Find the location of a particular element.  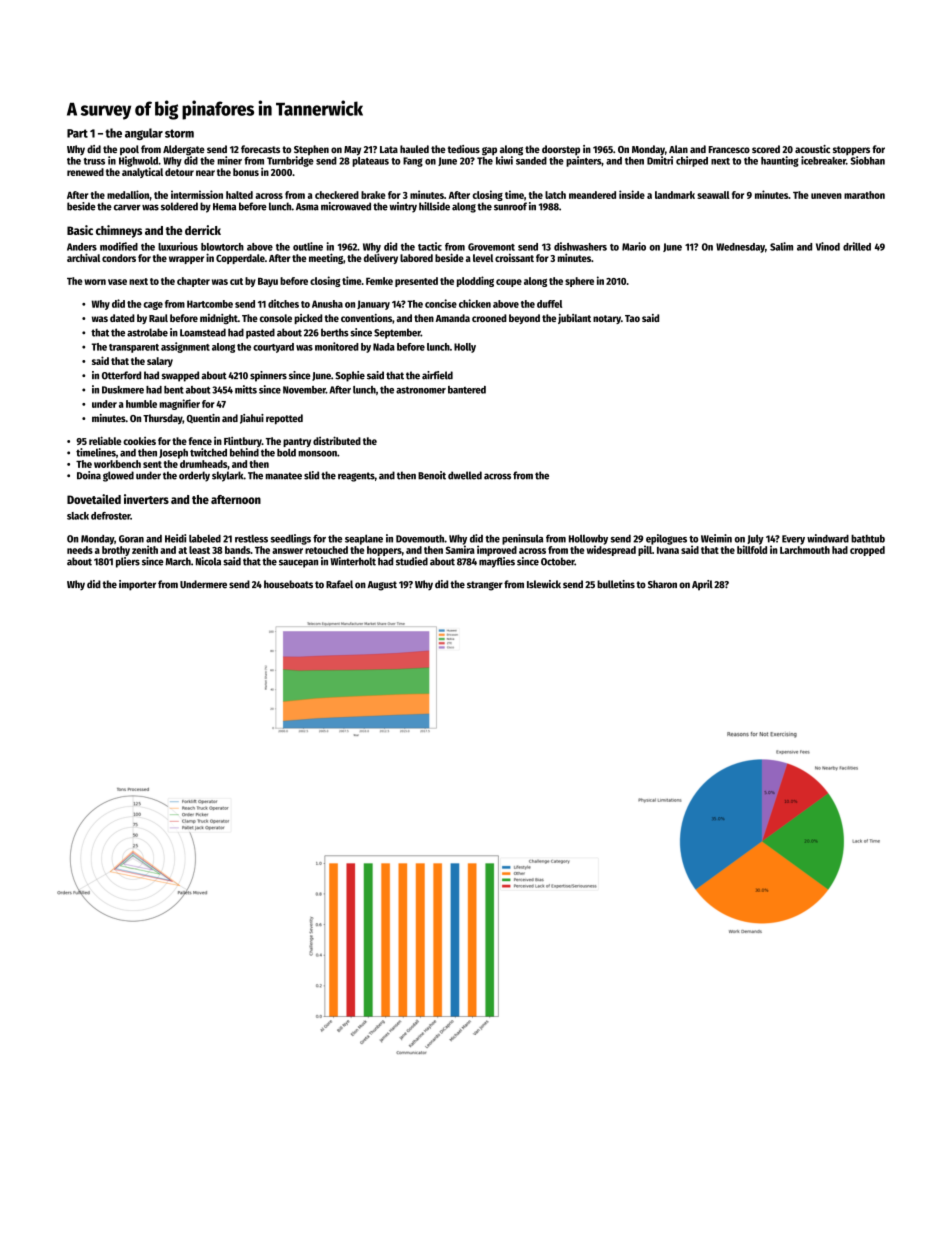

landmark is located at coordinates (675, 195).
